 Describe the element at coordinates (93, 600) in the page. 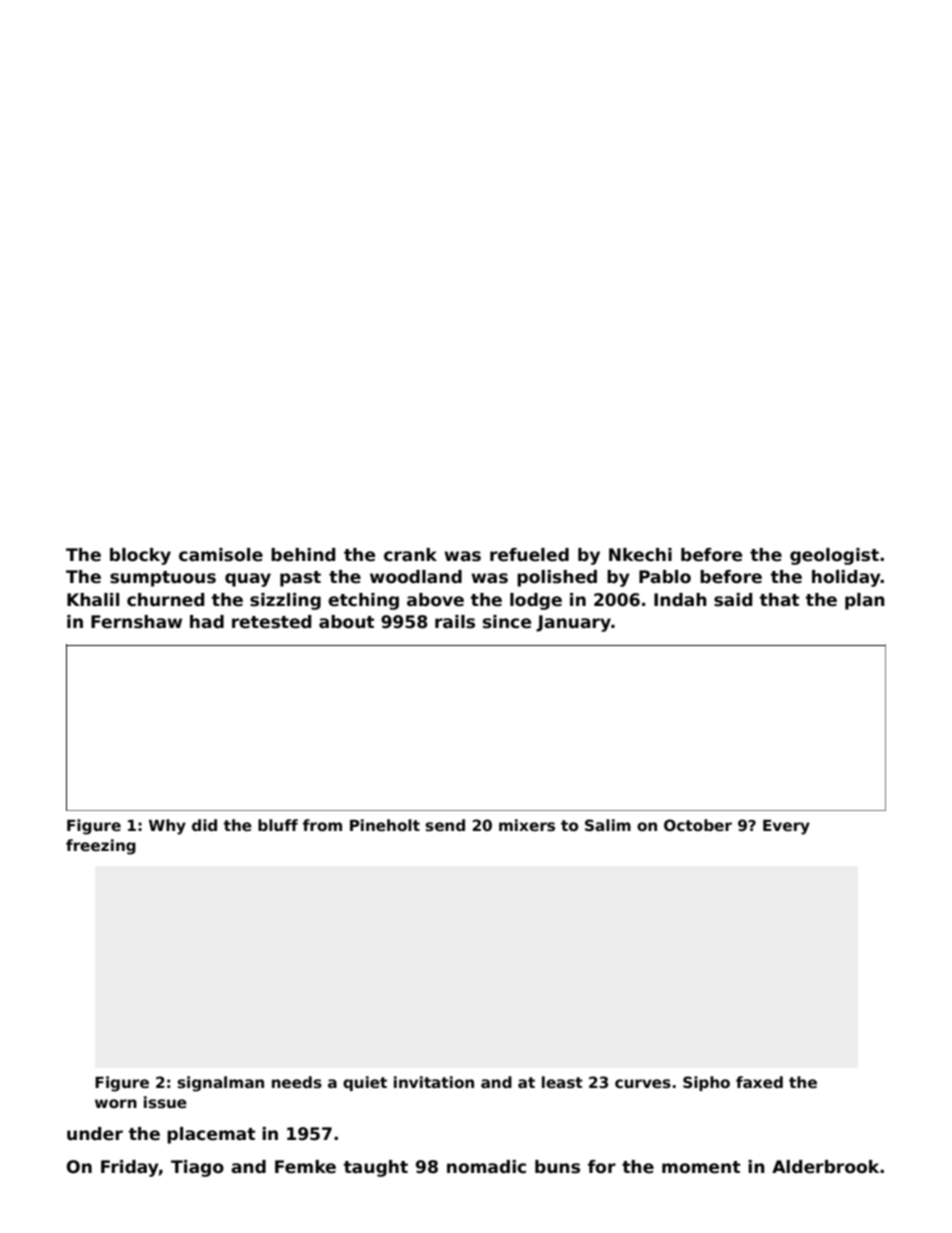

I see `Khalil` at that location.
